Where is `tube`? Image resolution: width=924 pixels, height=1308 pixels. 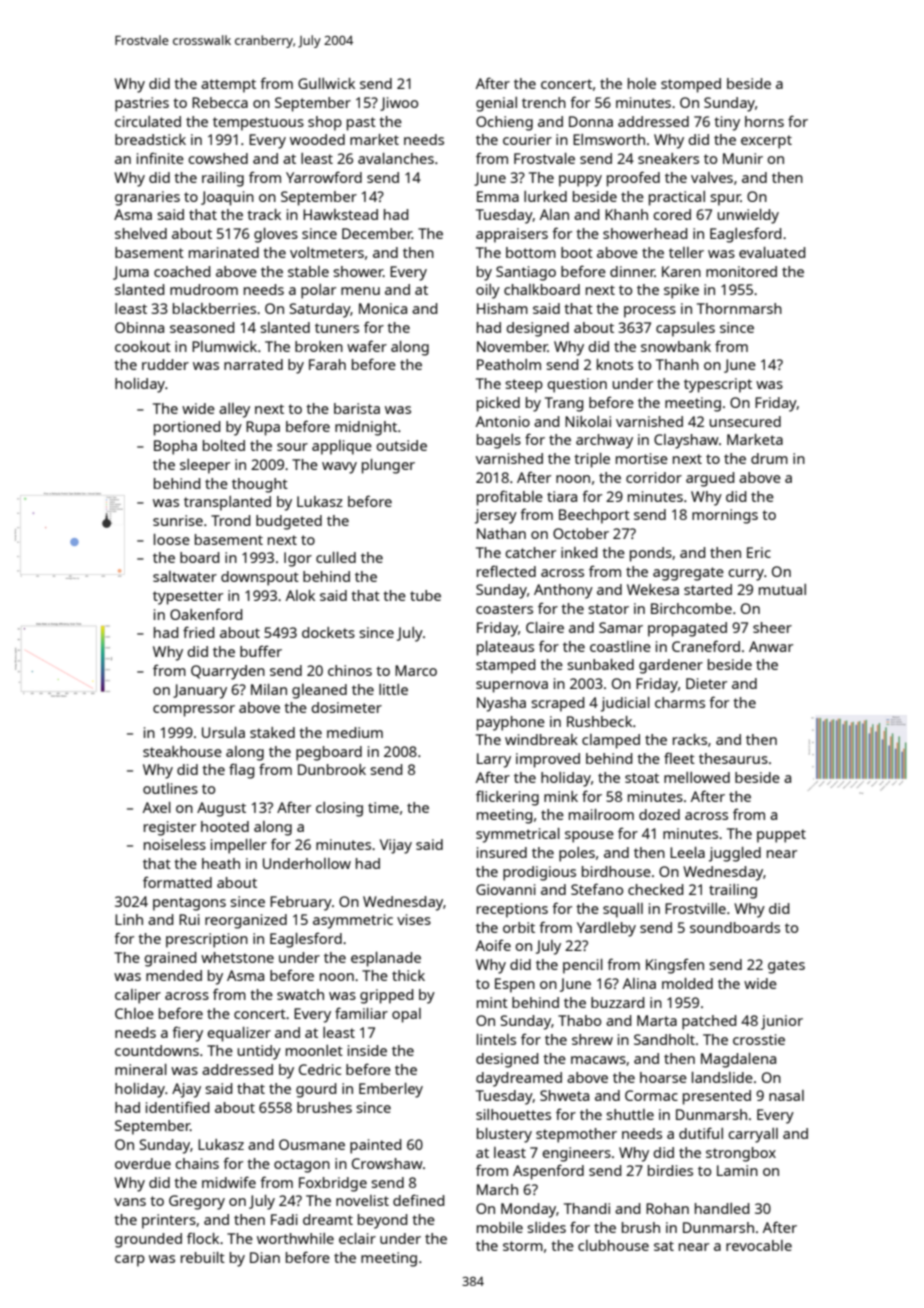
tube is located at coordinates (425, 595).
